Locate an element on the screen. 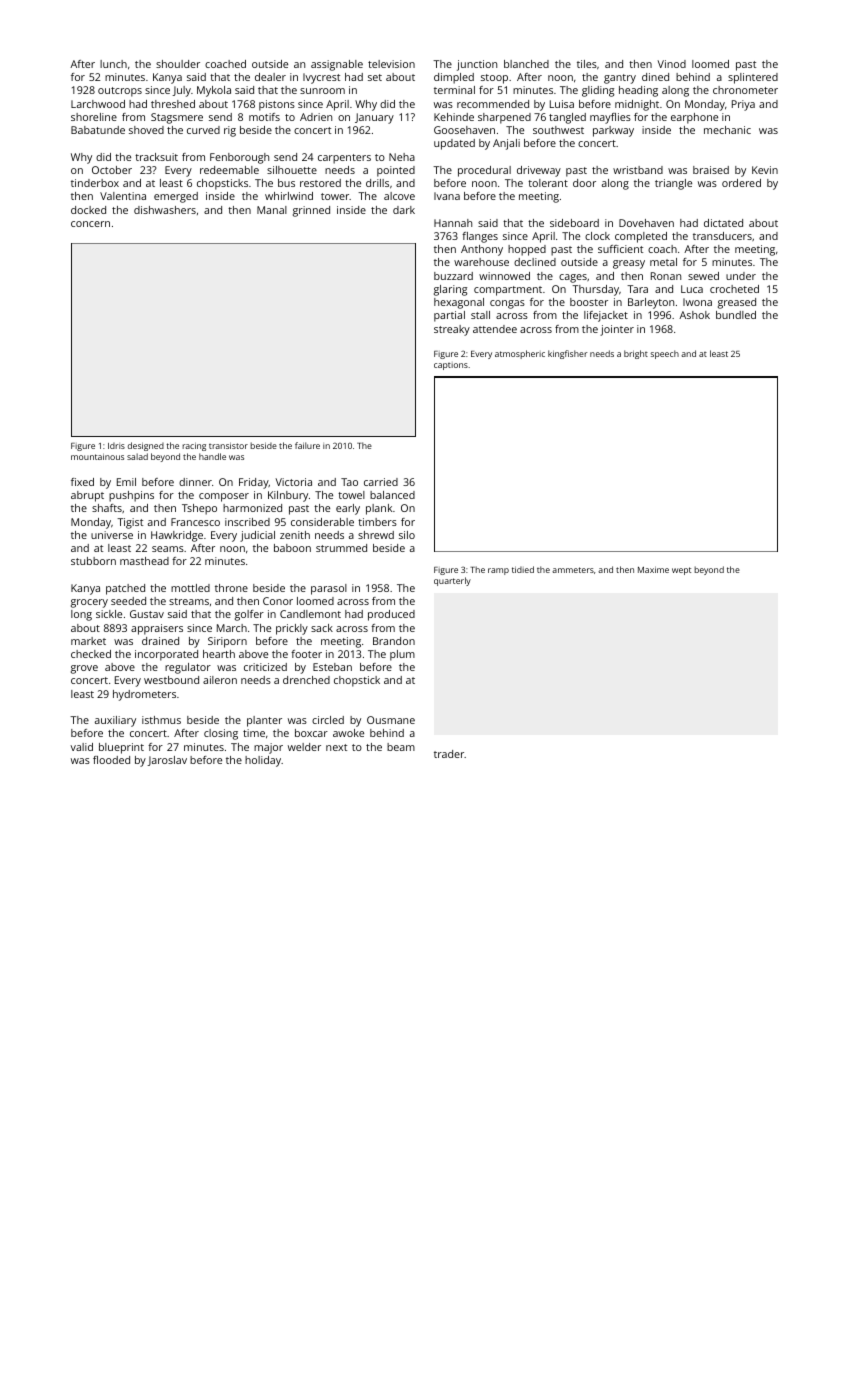  shoreline is located at coordinates (94, 117).
